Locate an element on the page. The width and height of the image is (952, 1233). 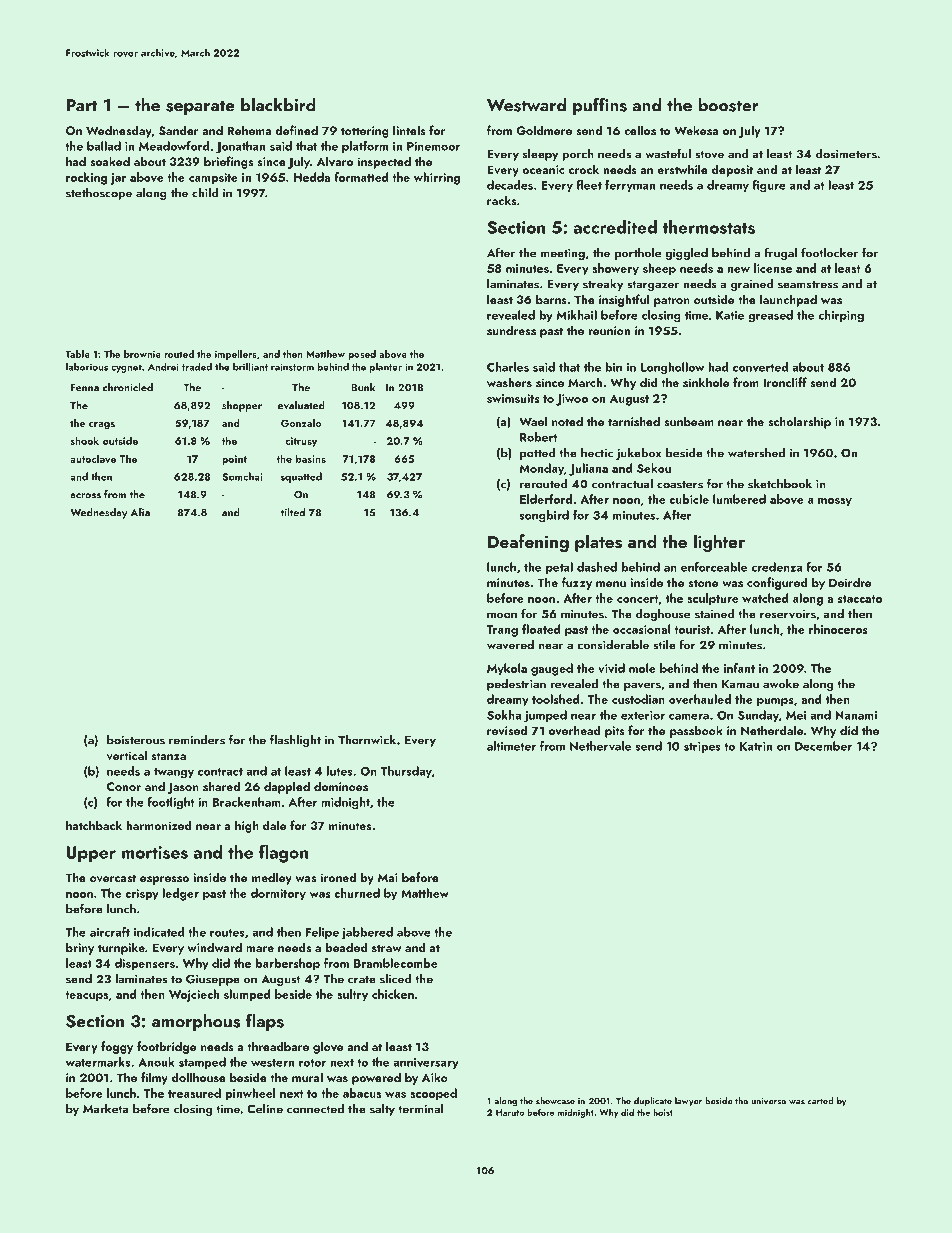
streaky is located at coordinates (603, 285).
